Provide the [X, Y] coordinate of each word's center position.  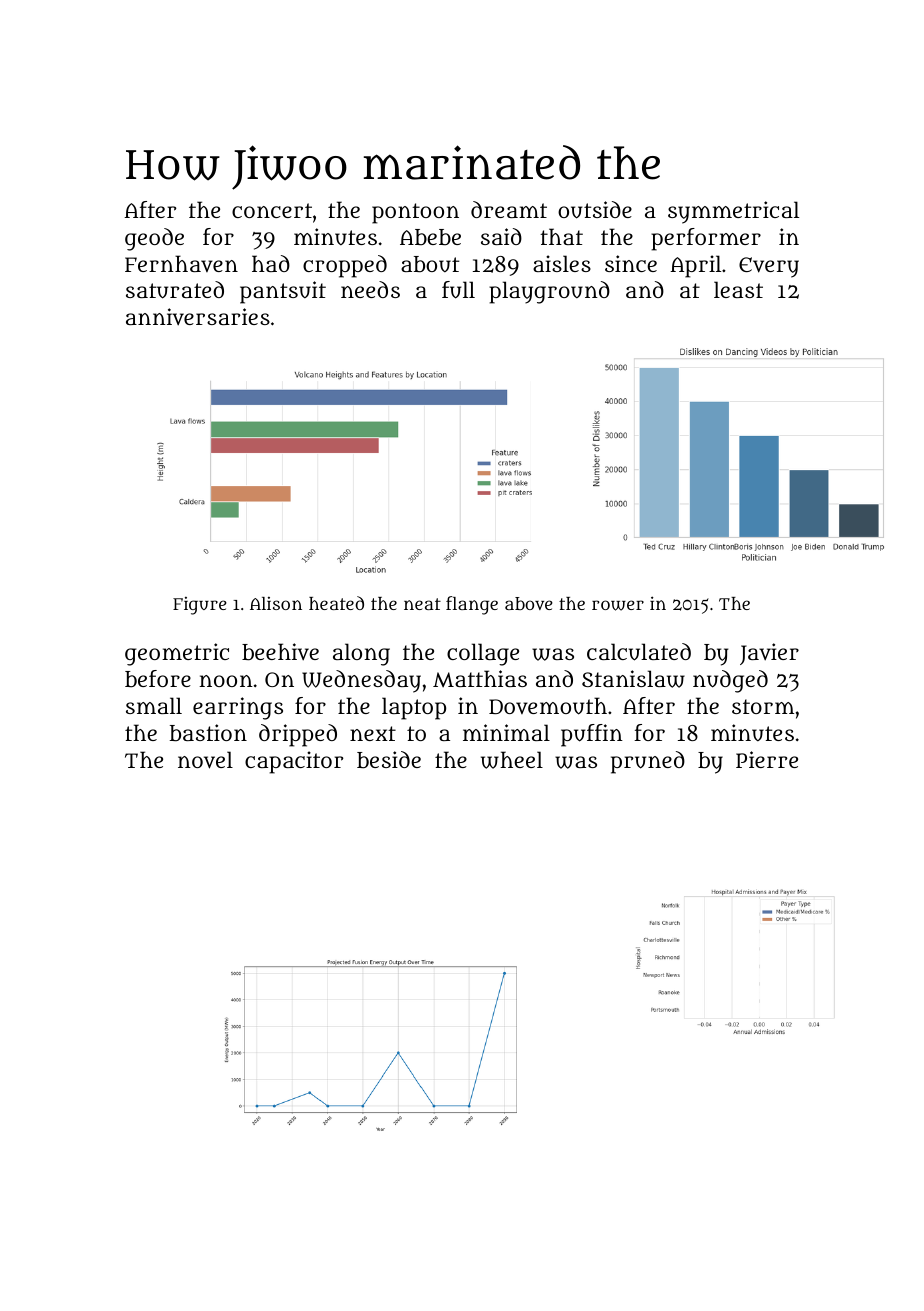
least [738, 289]
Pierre [767, 759]
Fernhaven [181, 263]
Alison [276, 603]
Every [769, 267]
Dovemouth [548, 706]
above [529, 603]
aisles [562, 263]
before [158, 679]
